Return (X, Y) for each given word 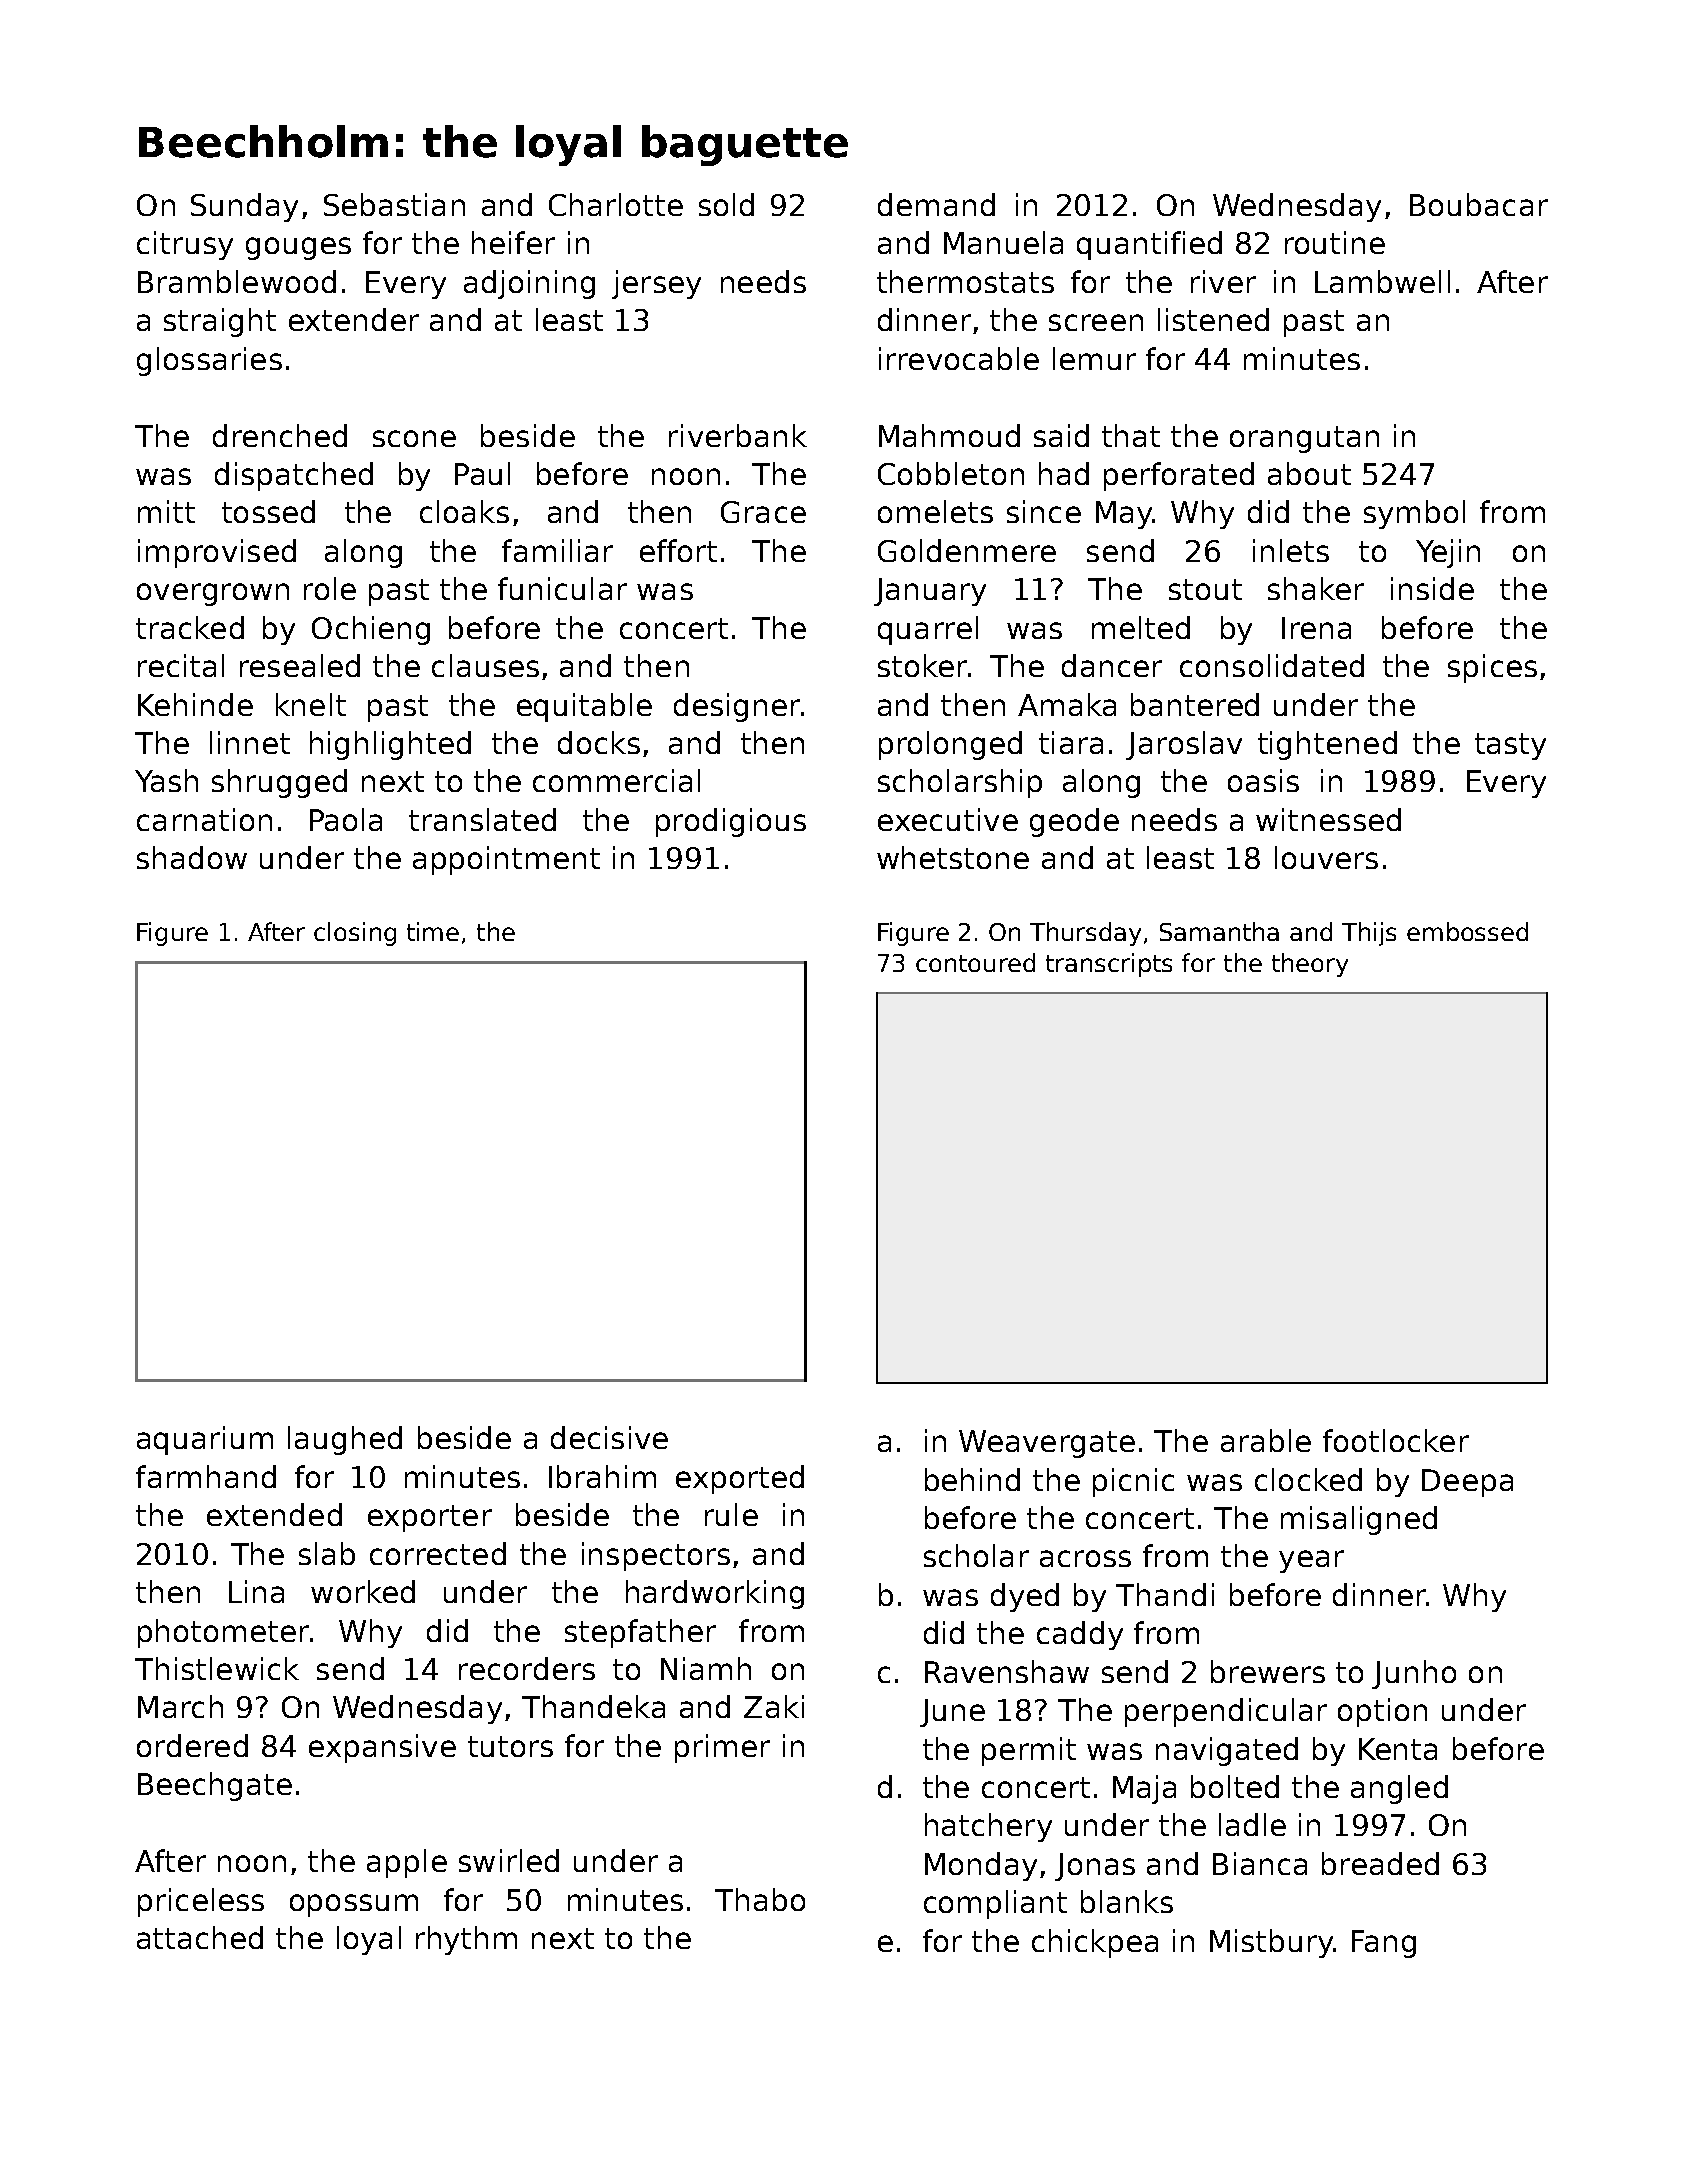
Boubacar (1479, 204)
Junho (1414, 1674)
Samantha (1219, 931)
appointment (506, 860)
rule (731, 1514)
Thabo (760, 1899)
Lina (256, 1591)
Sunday (244, 207)
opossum (354, 1905)
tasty (1510, 746)
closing (355, 934)
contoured (975, 962)
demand (936, 204)
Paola (346, 819)
